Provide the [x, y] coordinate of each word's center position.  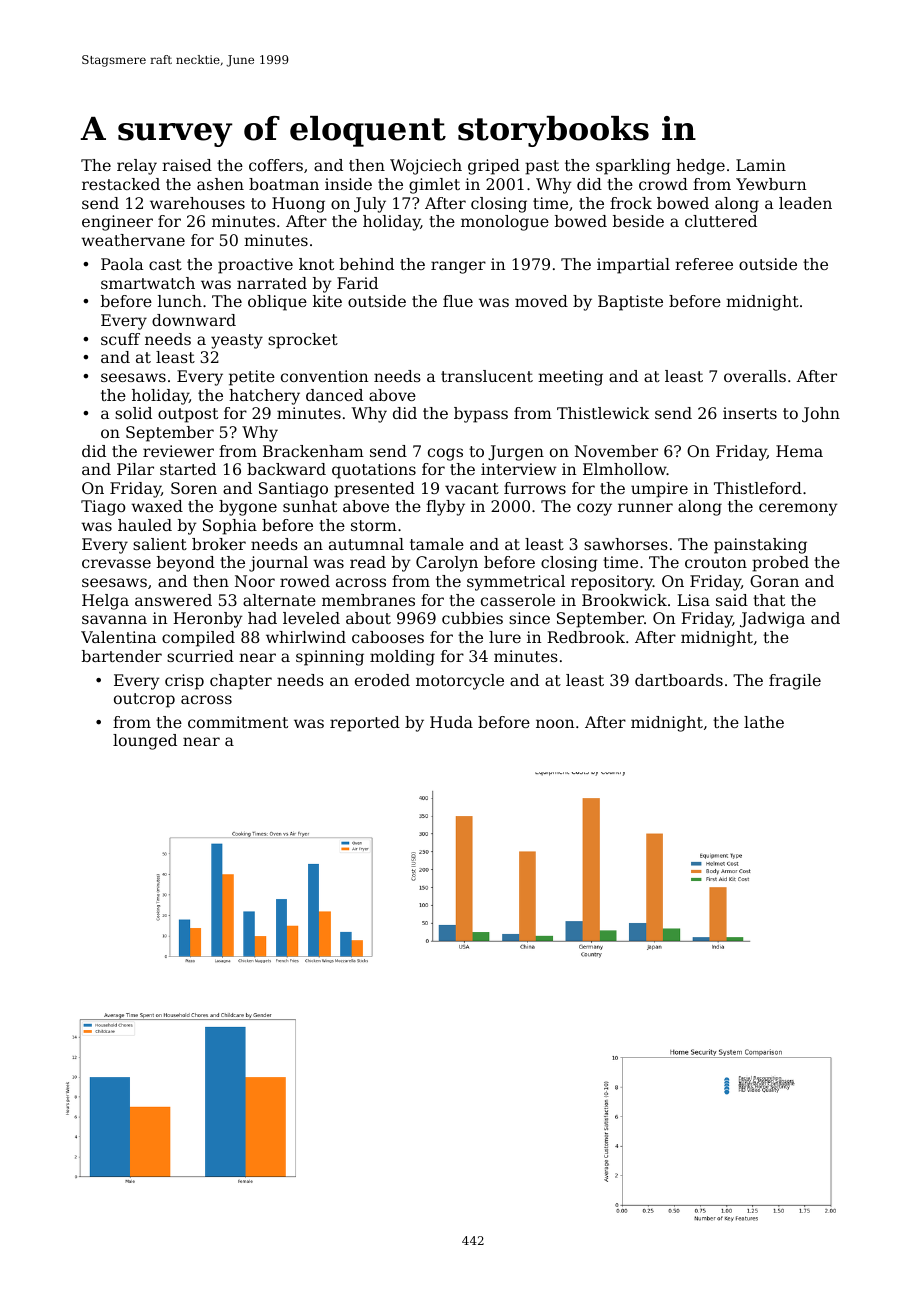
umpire [659, 490]
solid [133, 413]
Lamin [761, 165]
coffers [276, 165]
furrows [535, 488]
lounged [145, 742]
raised [187, 165]
